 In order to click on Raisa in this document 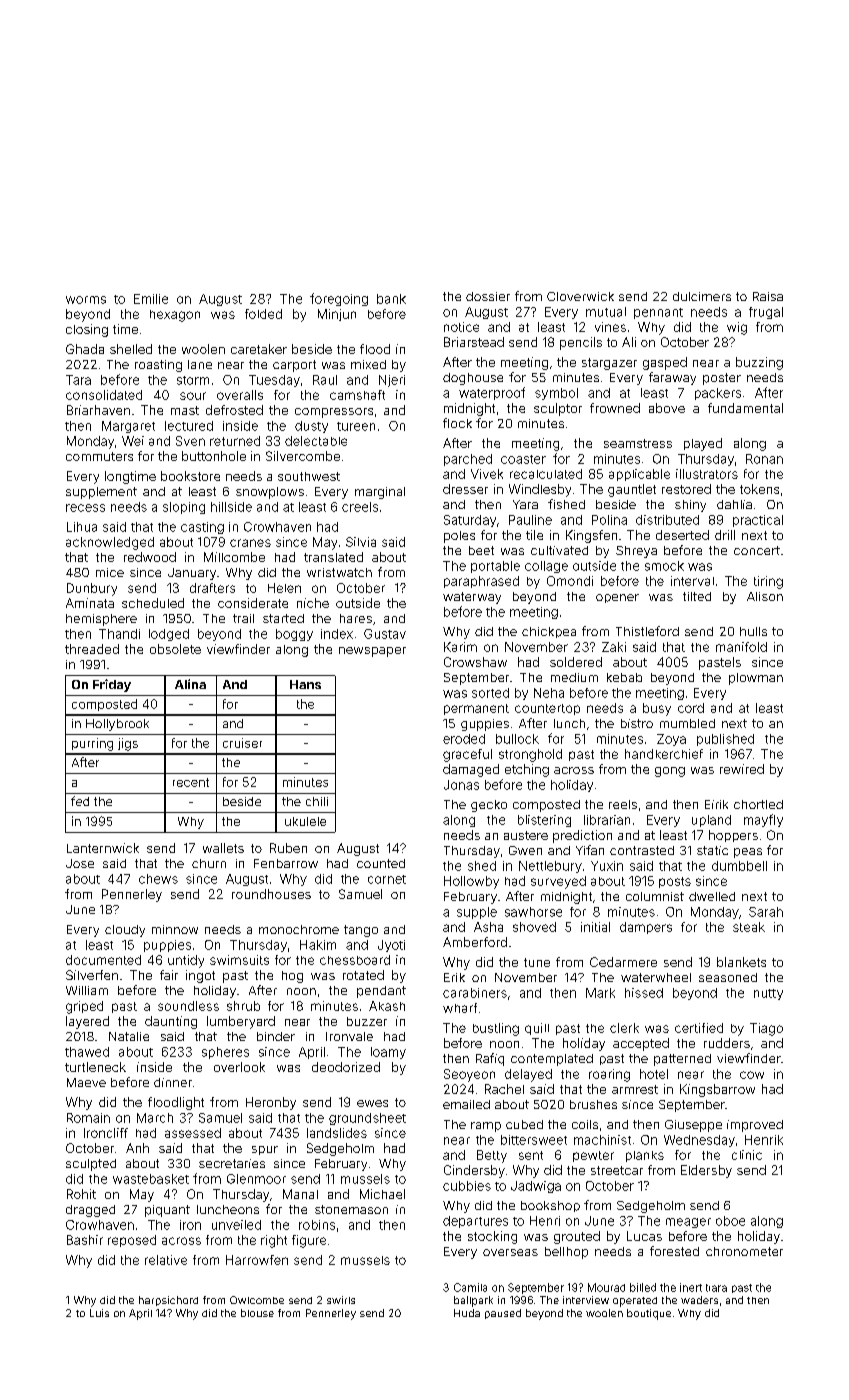, I will do `click(768, 296)`.
